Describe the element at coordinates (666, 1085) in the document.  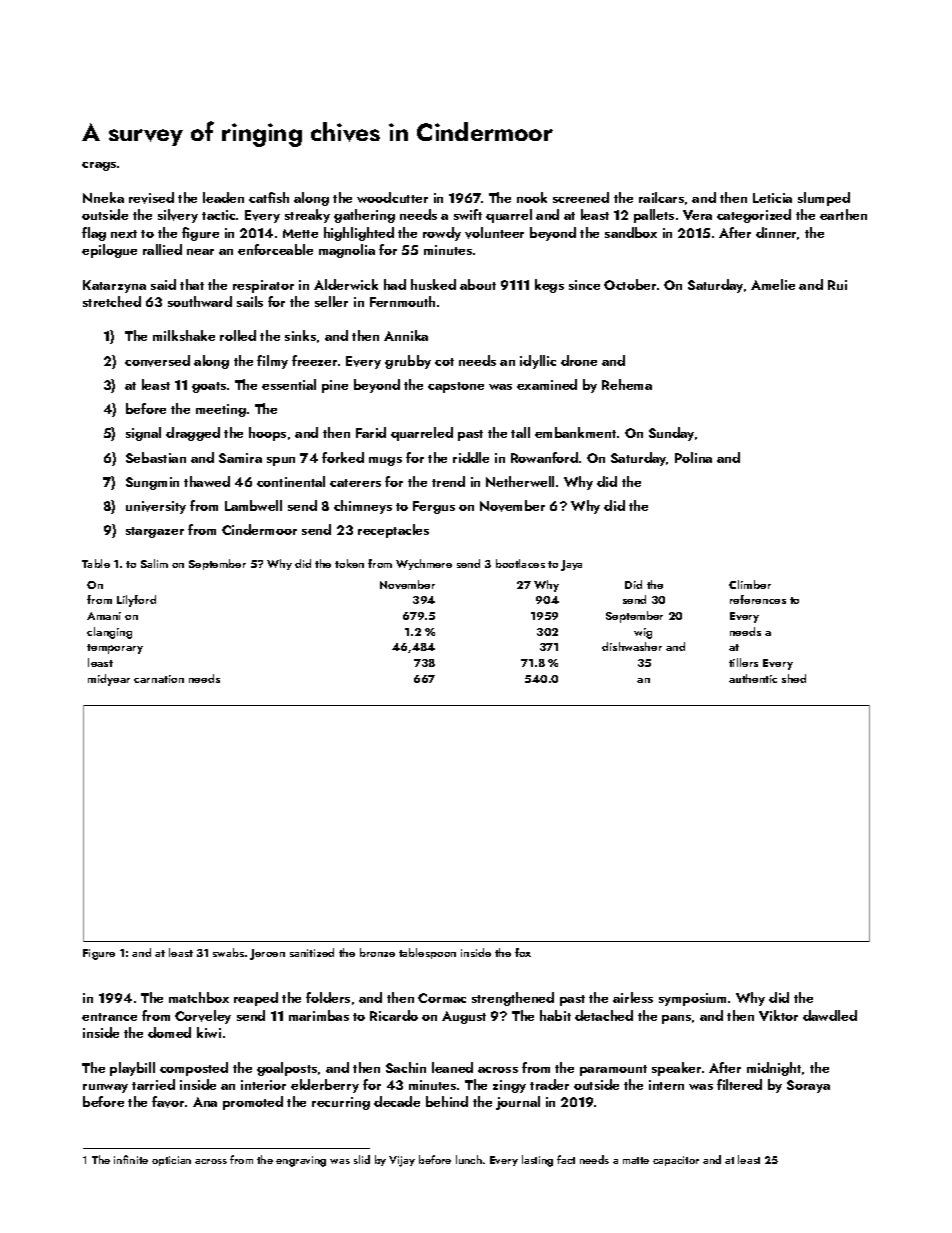
I see `intern` at that location.
